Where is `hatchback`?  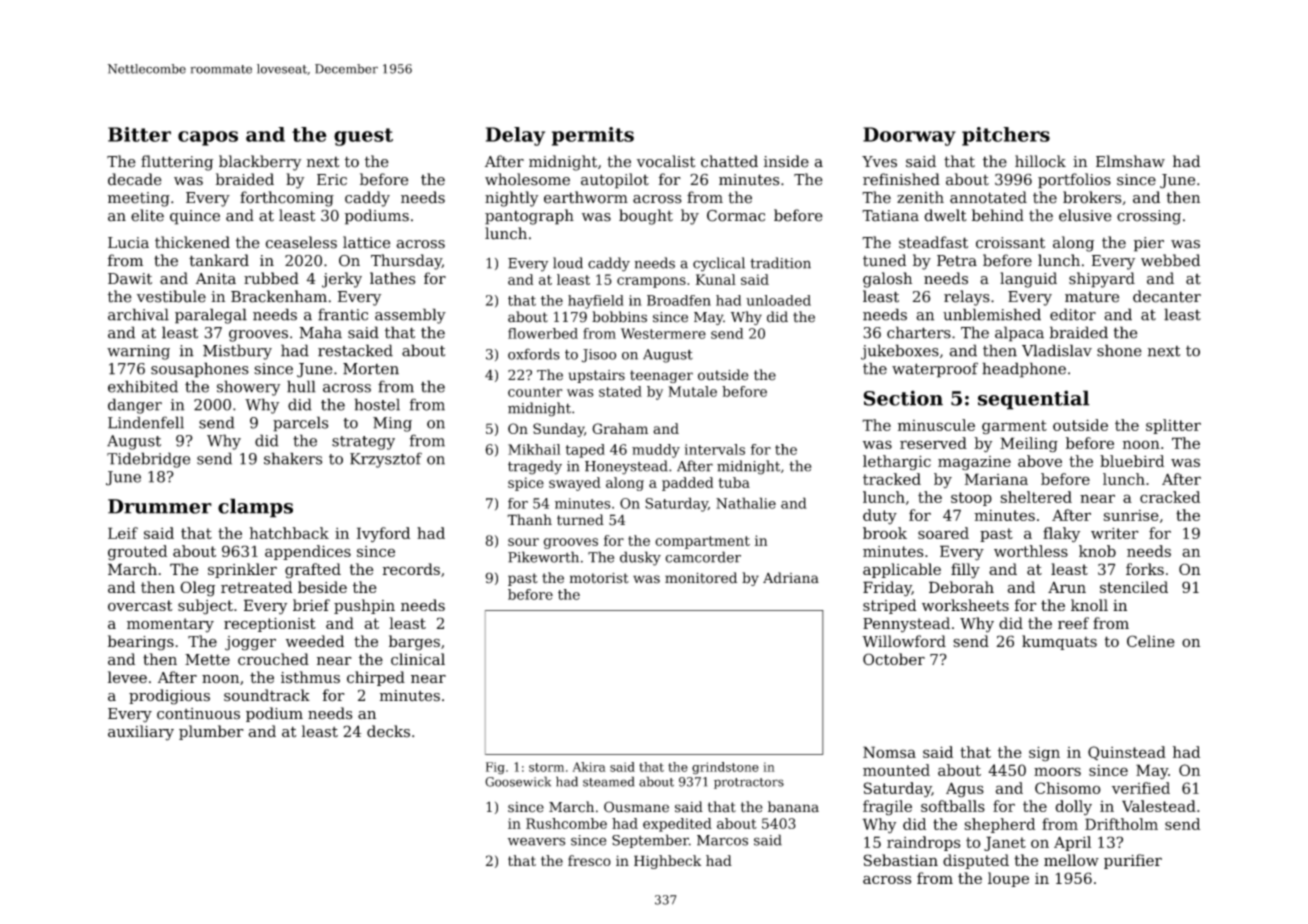 hatchback is located at coordinates (289, 533).
